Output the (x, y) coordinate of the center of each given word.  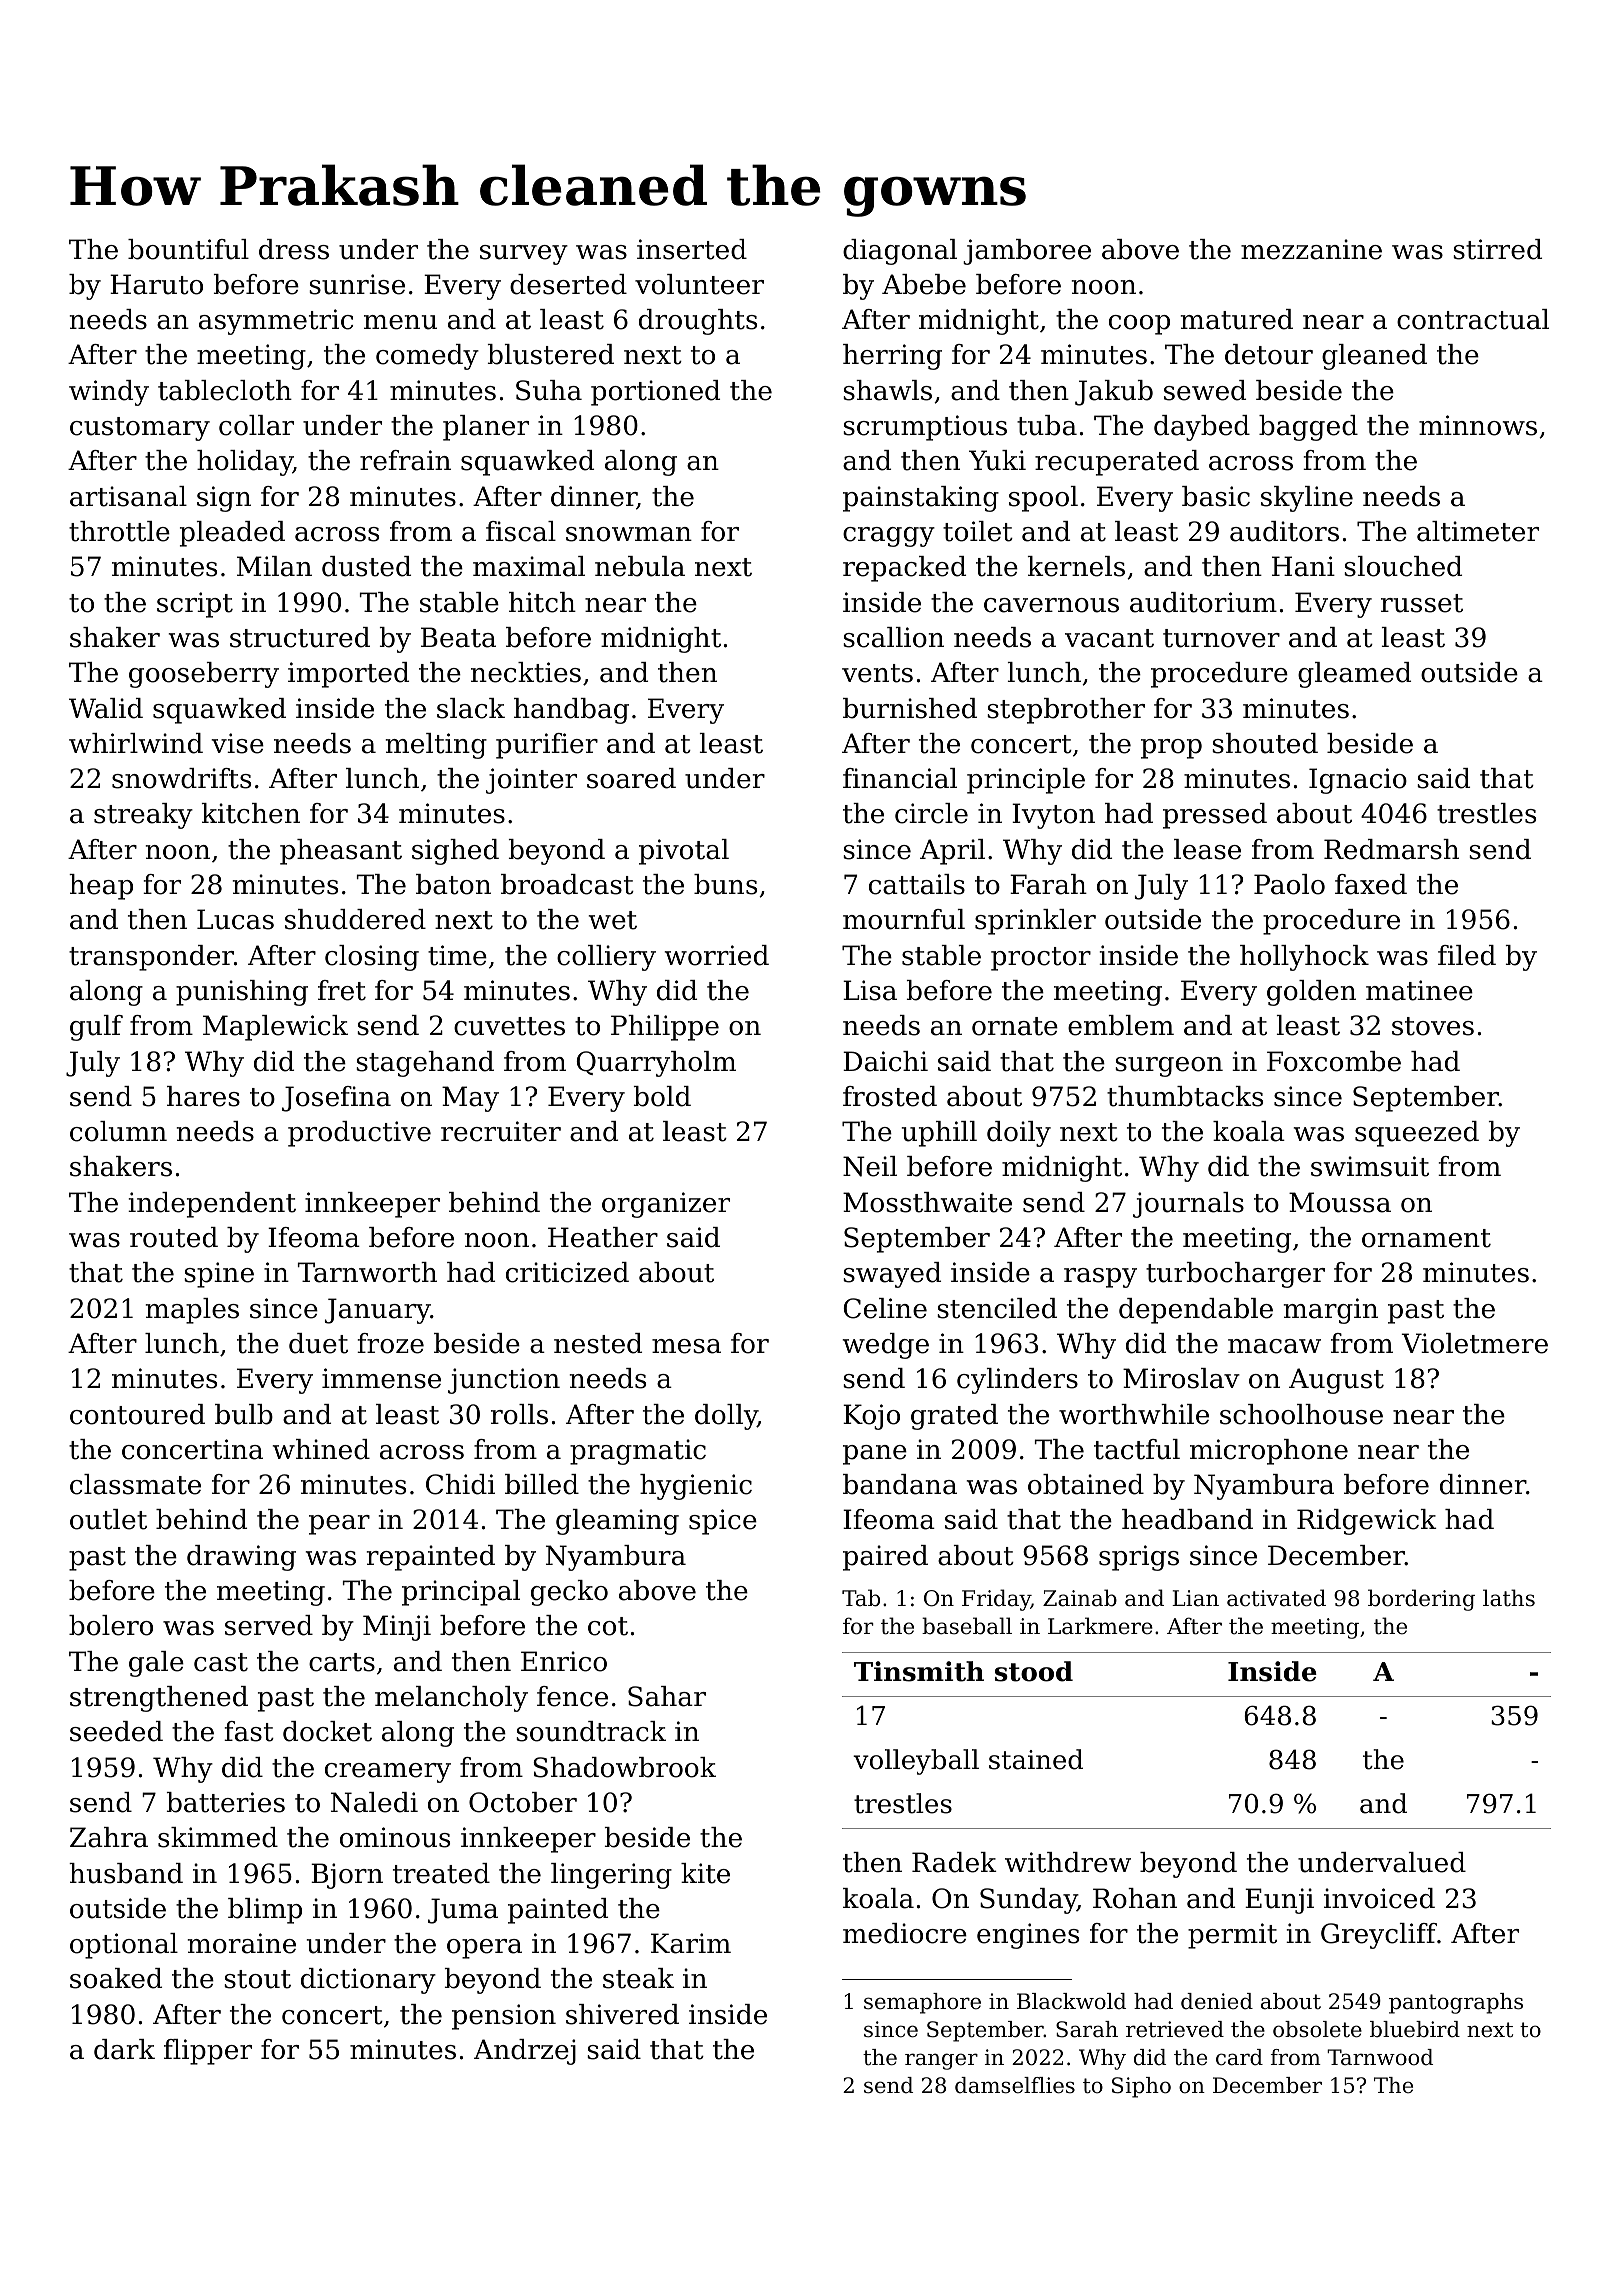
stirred (1497, 249)
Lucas (235, 919)
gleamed (1354, 675)
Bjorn (347, 1876)
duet (318, 1343)
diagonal (900, 252)
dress (294, 249)
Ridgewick (1367, 1522)
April (952, 852)
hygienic (696, 1487)
